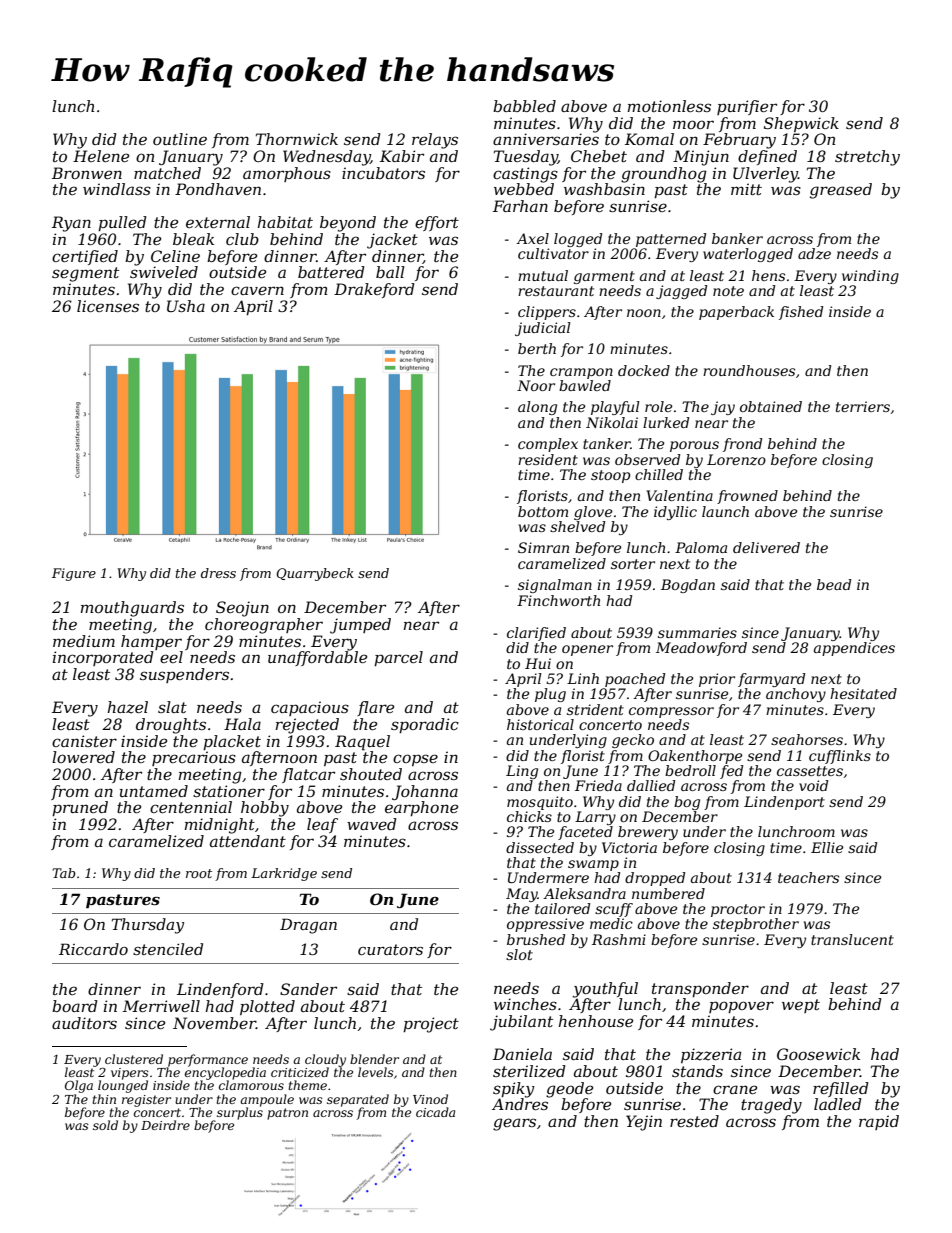 Image resolution: width=952 pixels, height=1233 pixels. What do you see at coordinates (801, 313) in the screenshot?
I see `fished` at bounding box center [801, 313].
